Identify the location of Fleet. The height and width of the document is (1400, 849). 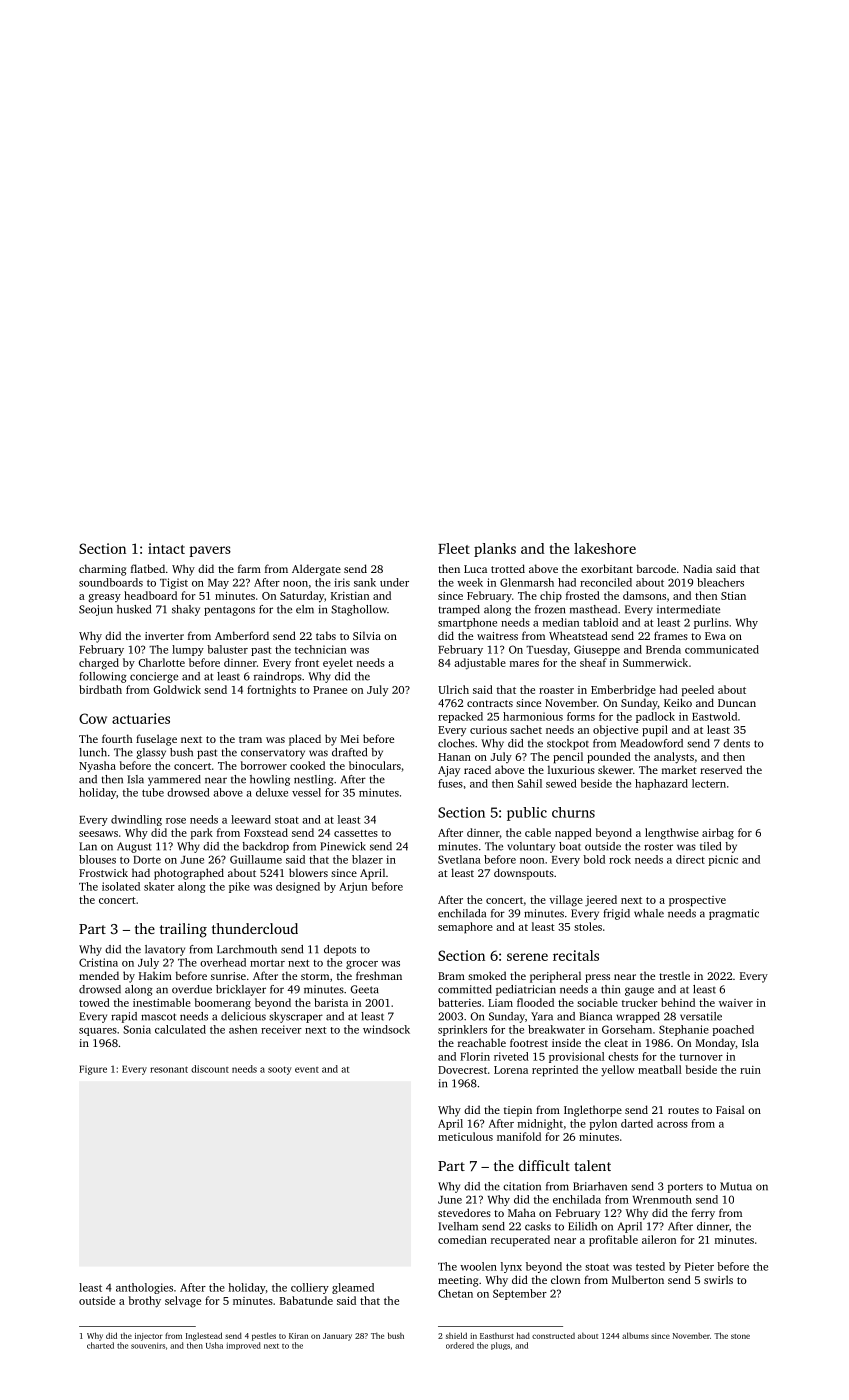
(454, 548).
